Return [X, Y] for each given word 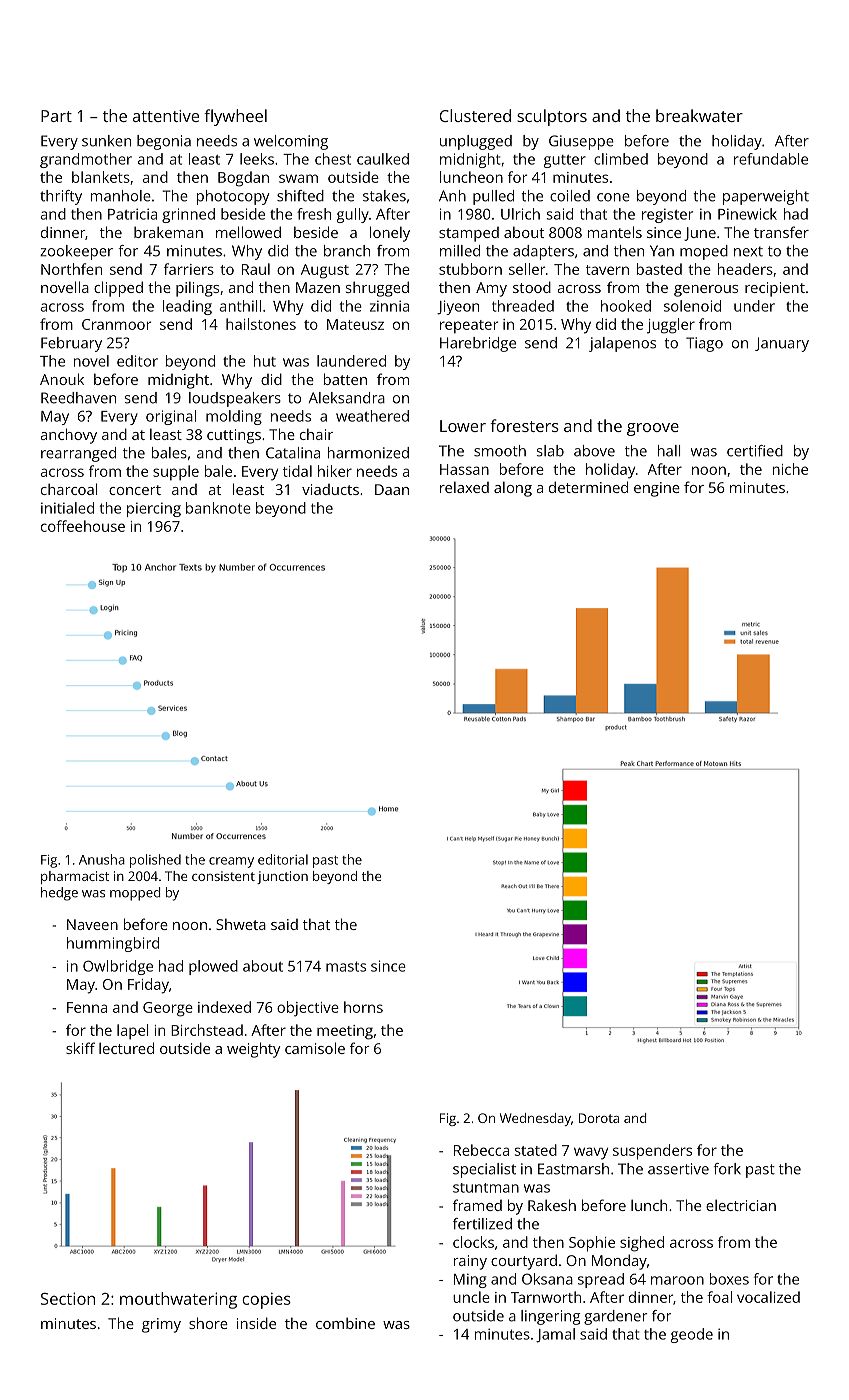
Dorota [599, 1118]
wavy [591, 1153]
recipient [775, 289]
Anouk [62, 379]
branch [347, 251]
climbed [621, 159]
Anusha [102, 859]
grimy [161, 1325]
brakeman [168, 232]
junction [282, 877]
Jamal [555, 1335]
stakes [384, 196]
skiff [80, 1048]
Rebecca [481, 1150]
